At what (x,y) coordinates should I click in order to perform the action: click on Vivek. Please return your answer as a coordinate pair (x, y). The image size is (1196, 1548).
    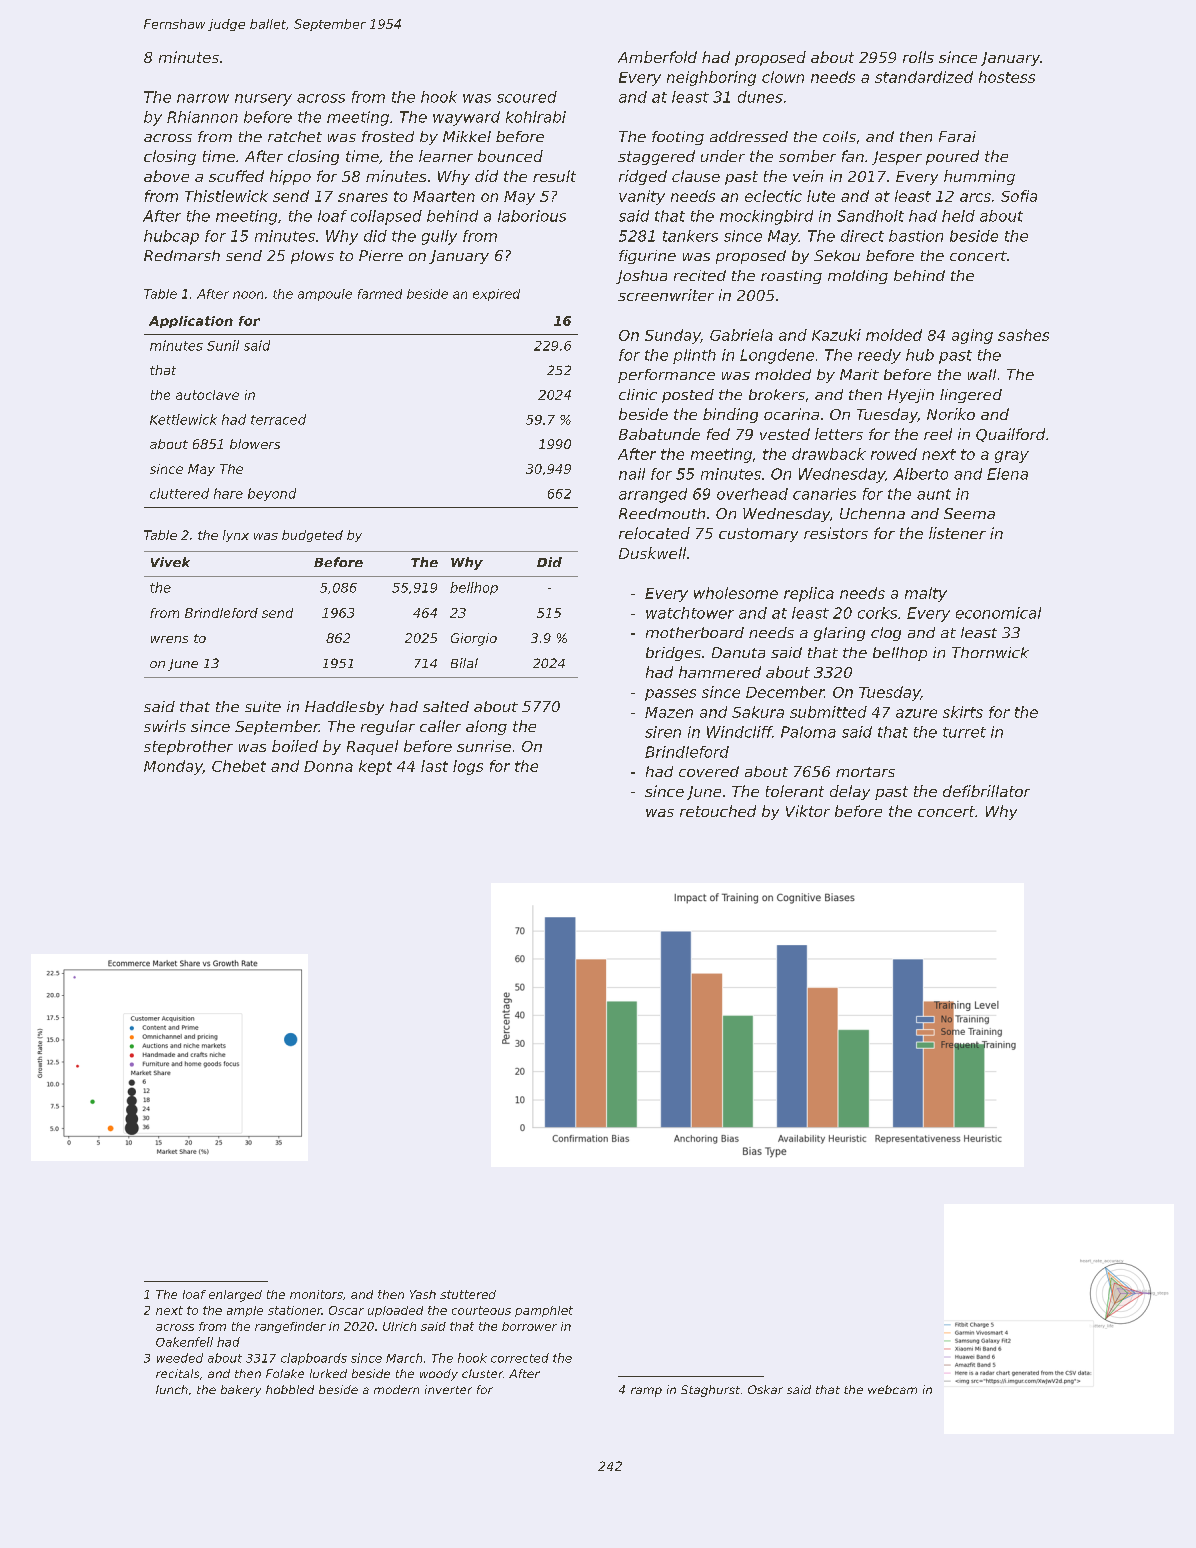
    Looking at the image, I should click on (170, 562).
